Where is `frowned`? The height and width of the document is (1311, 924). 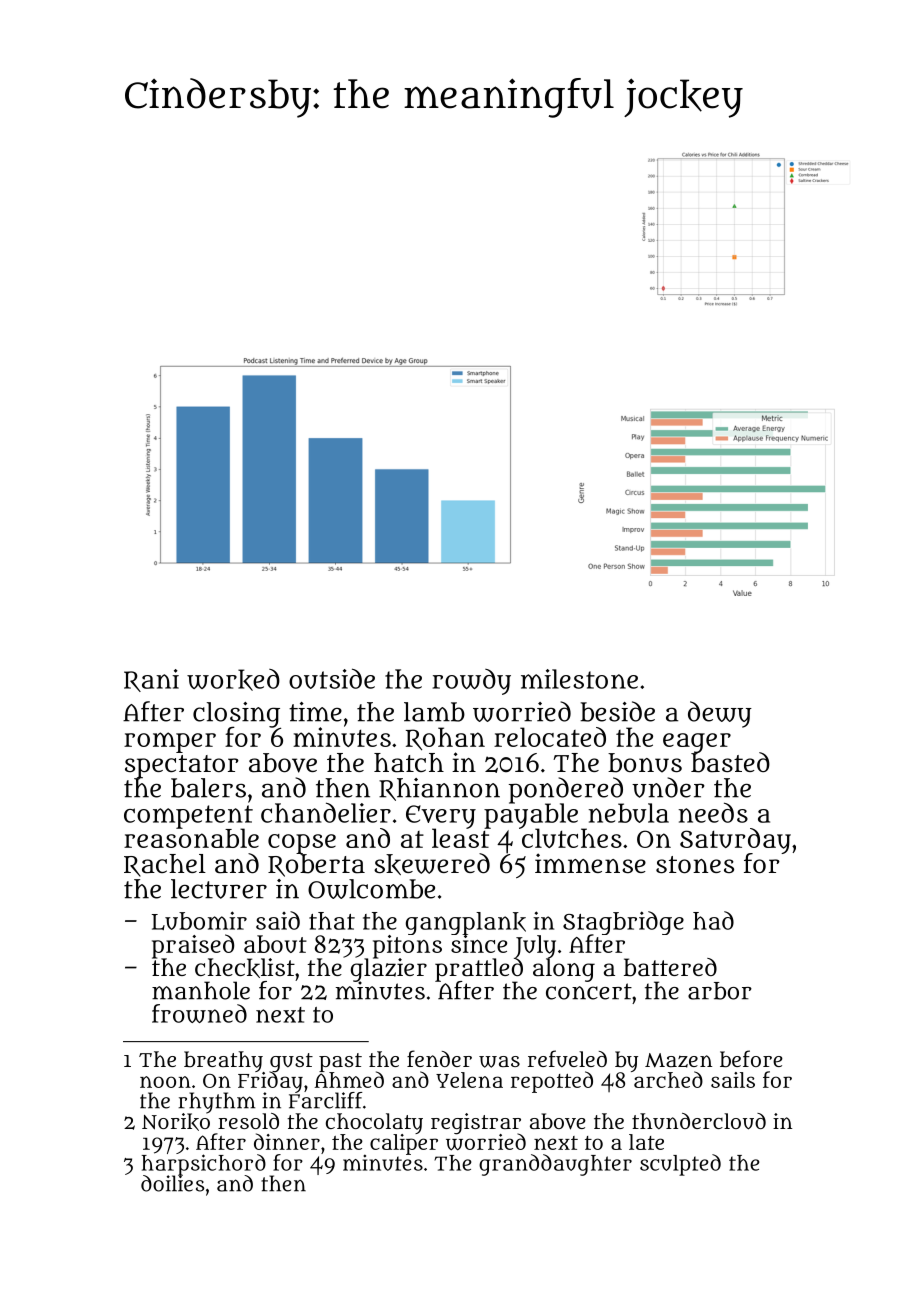
frowned is located at coordinates (199, 1013).
